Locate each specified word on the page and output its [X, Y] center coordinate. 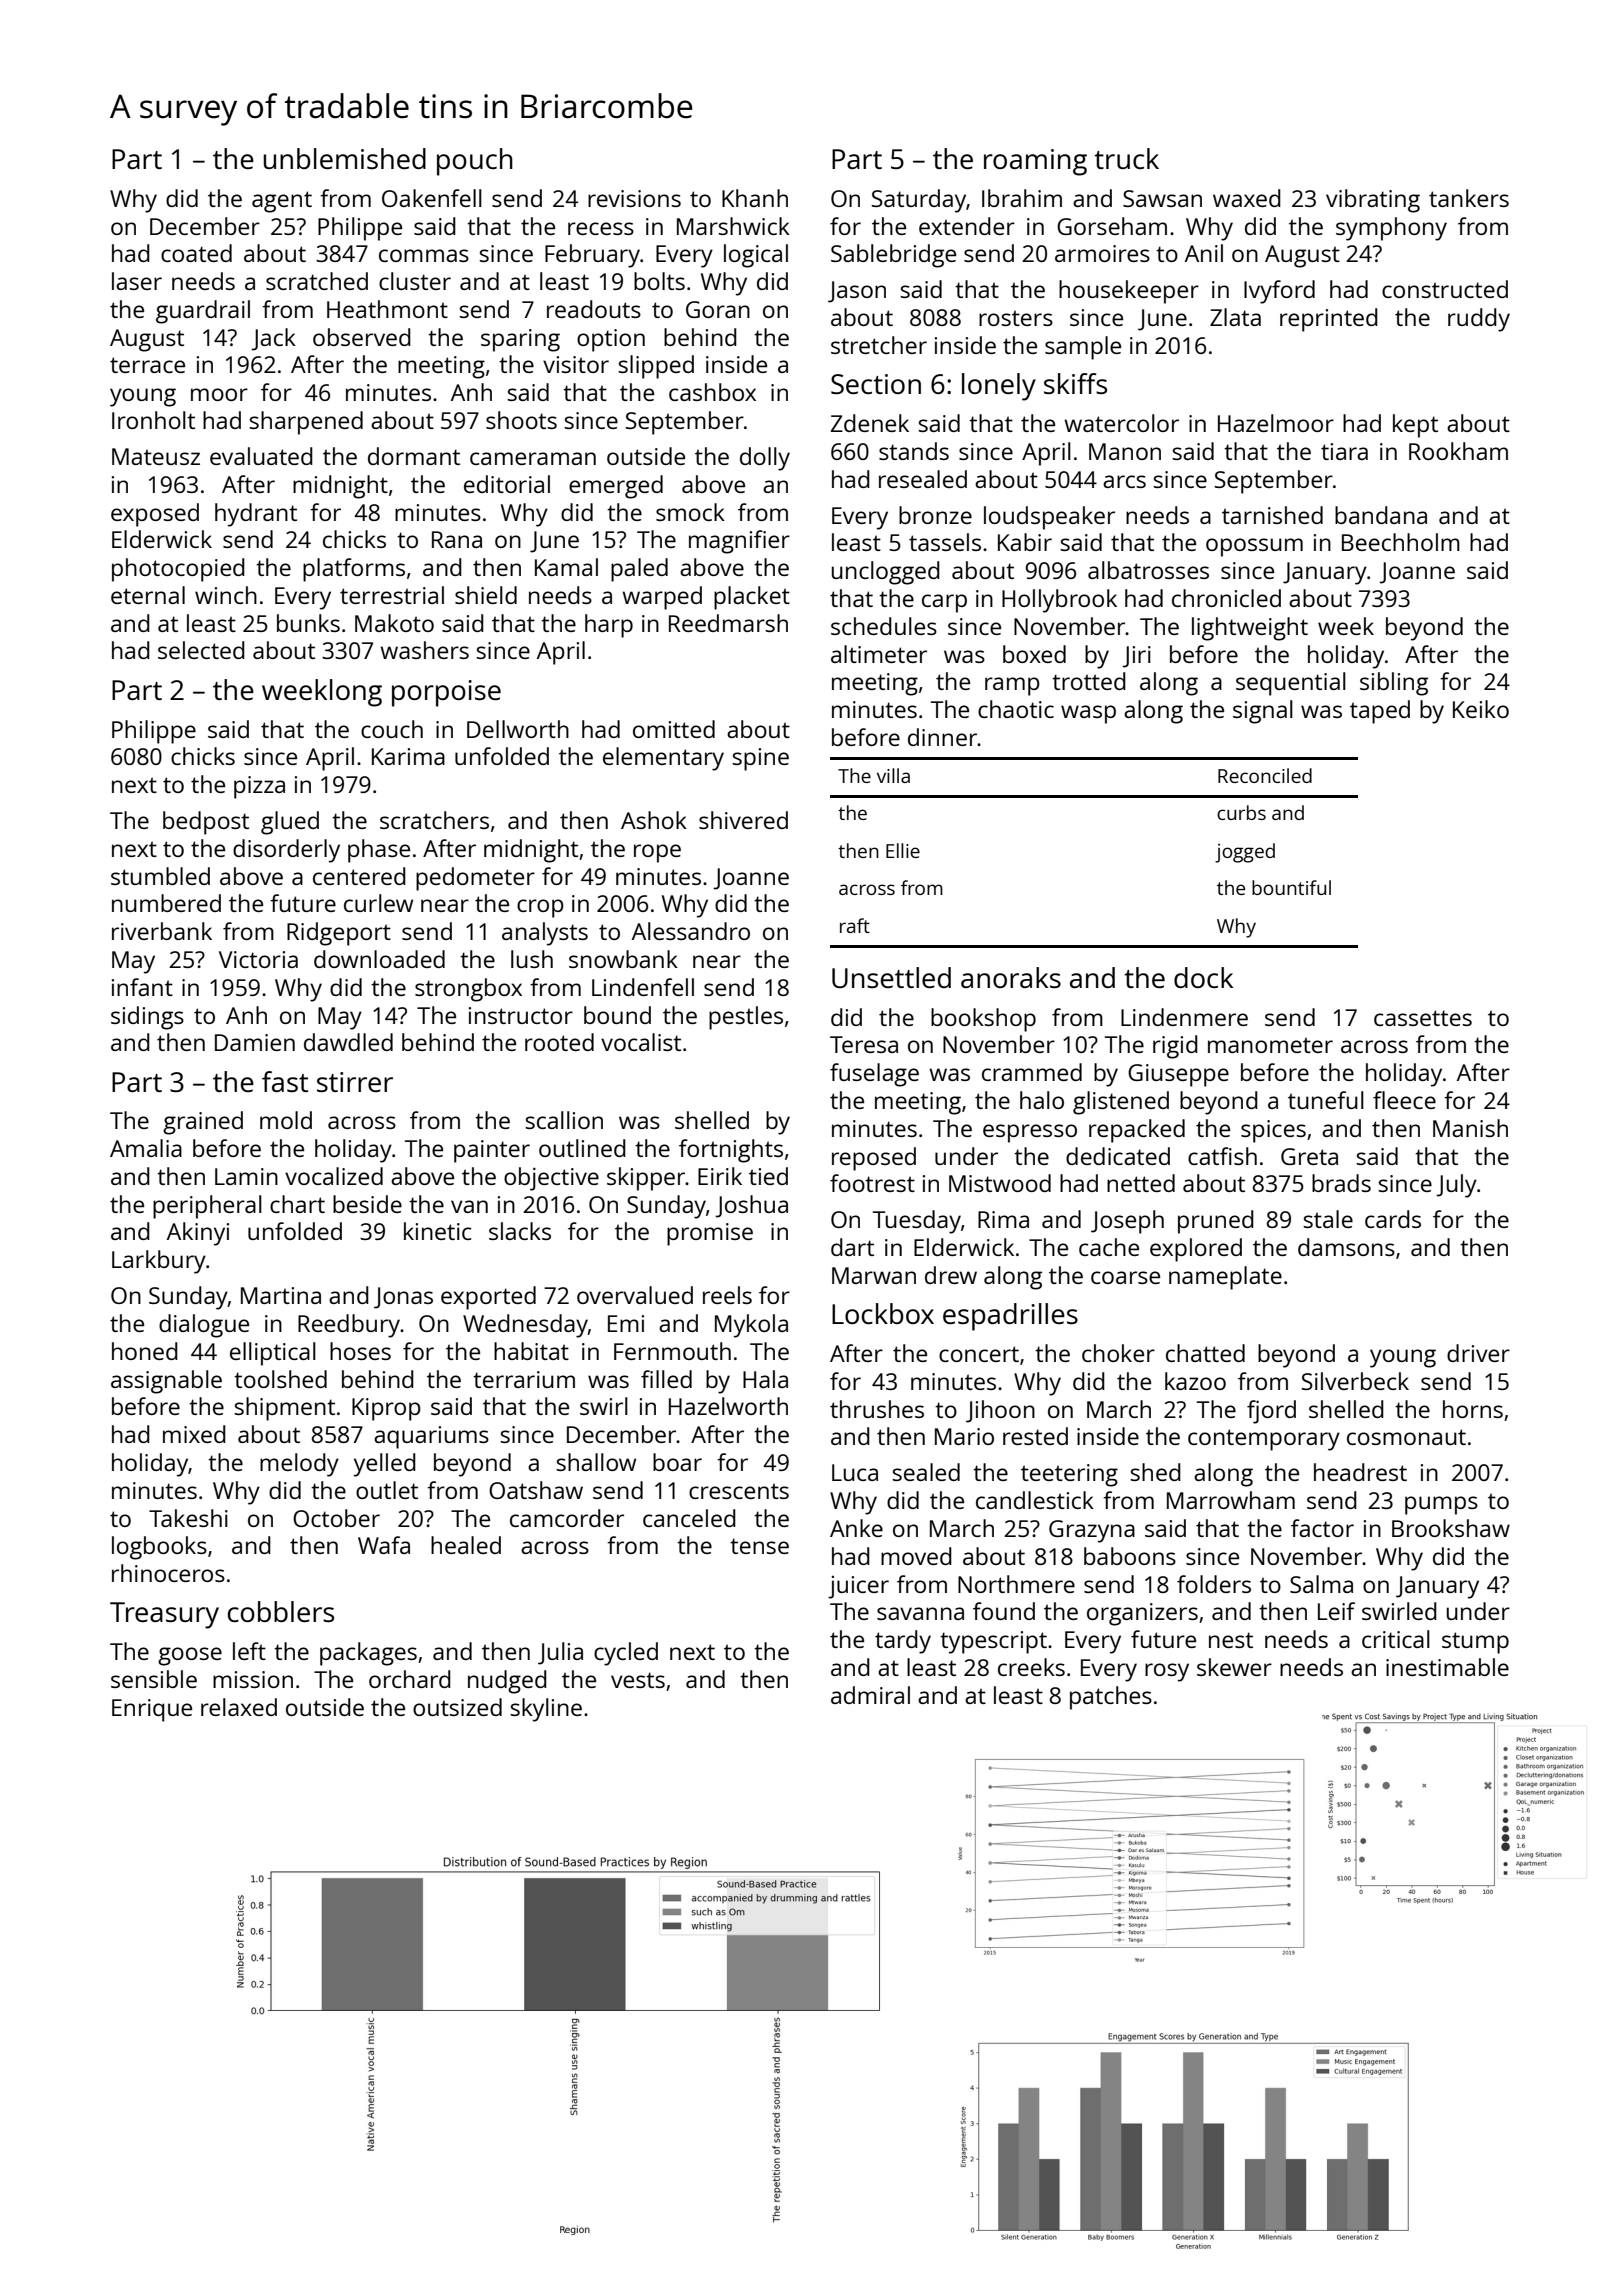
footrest [872, 1183]
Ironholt [153, 420]
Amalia [146, 1148]
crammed [1032, 1072]
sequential [1291, 684]
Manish [1470, 1128]
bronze [935, 515]
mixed [194, 1434]
